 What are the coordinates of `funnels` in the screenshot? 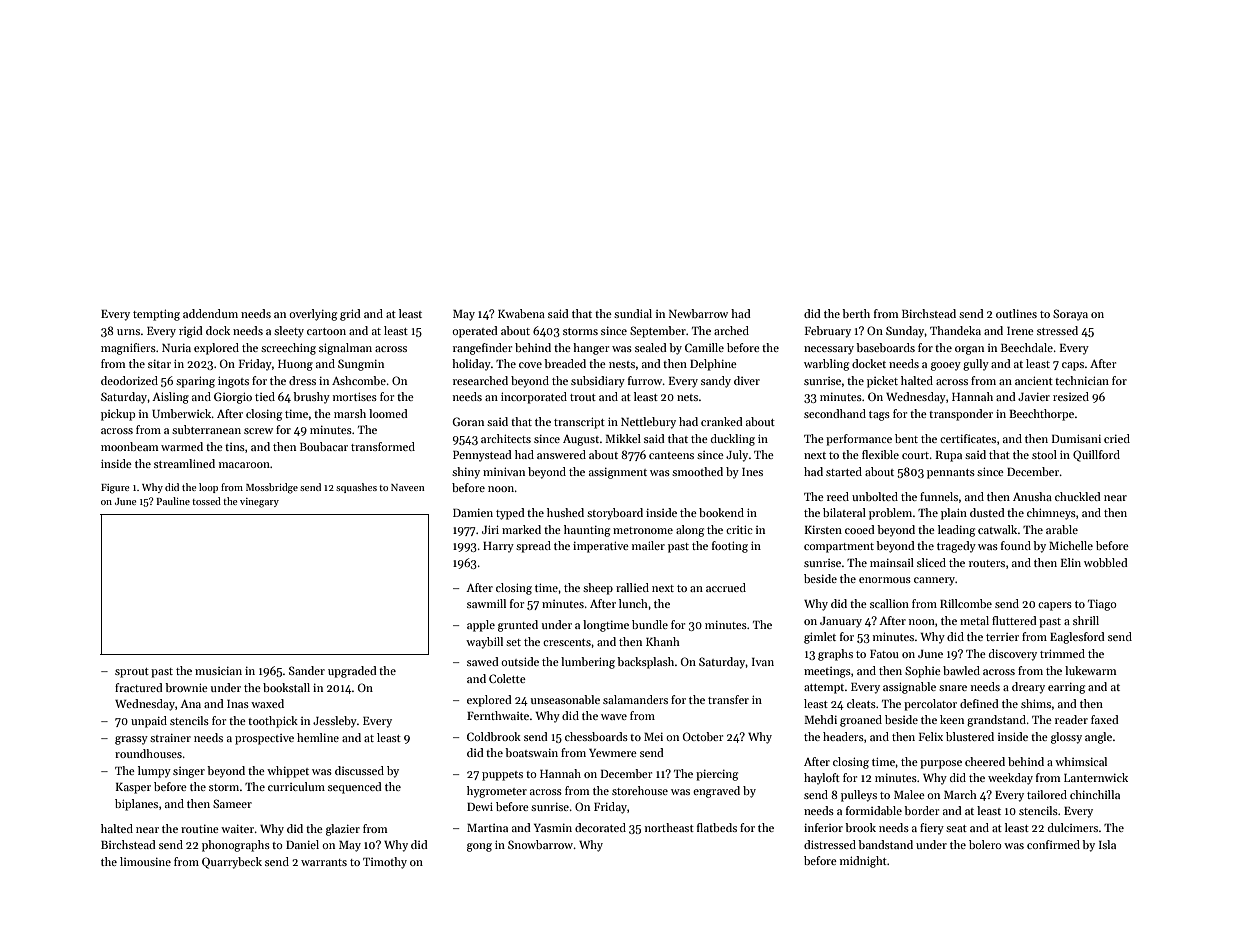 It's located at (939, 496).
